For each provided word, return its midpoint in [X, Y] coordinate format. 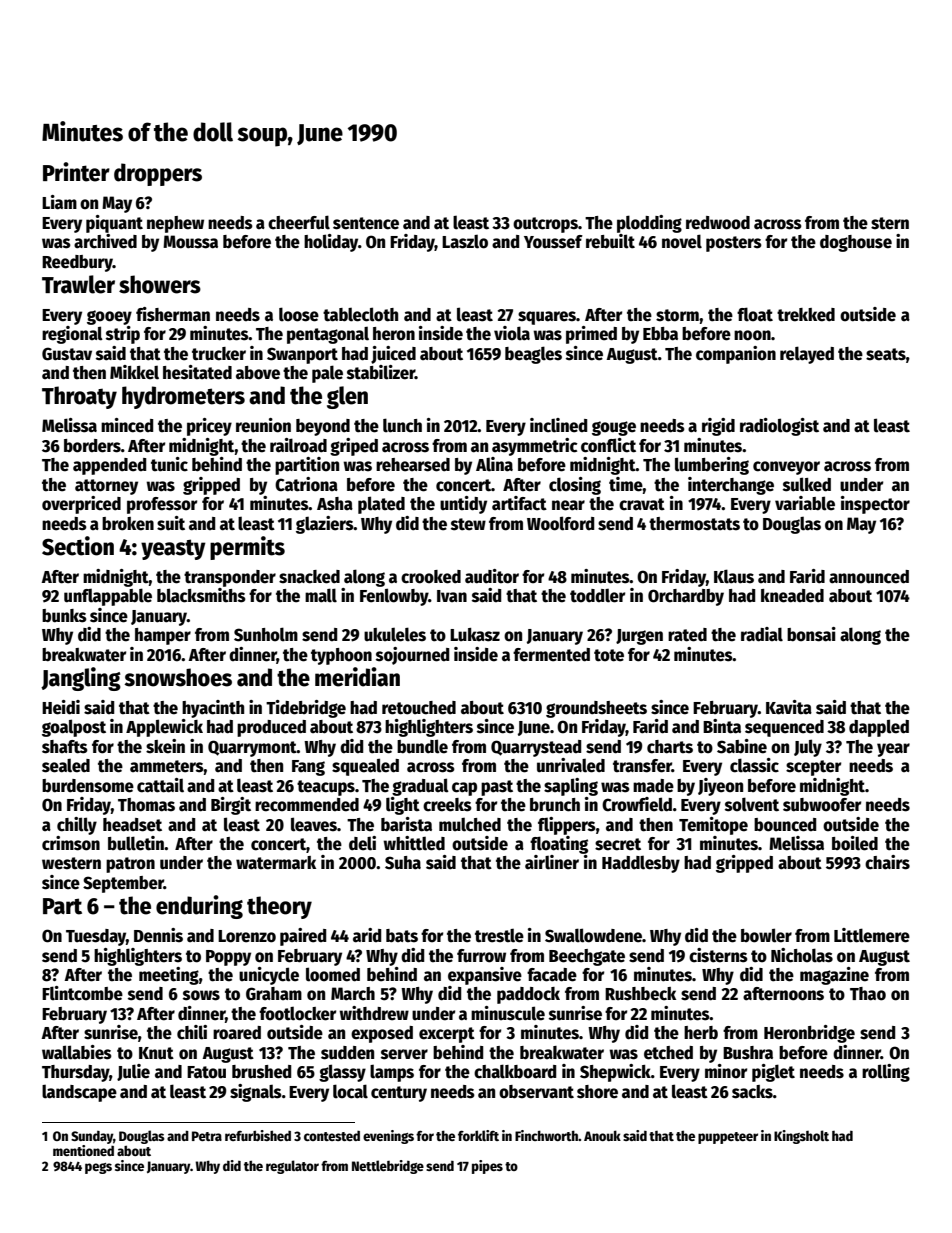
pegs [98, 1168]
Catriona [306, 484]
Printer [76, 172]
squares [547, 318]
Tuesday [96, 937]
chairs [887, 862]
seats [886, 354]
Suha [403, 863]
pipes [487, 1167]
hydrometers [183, 397]
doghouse [856, 243]
